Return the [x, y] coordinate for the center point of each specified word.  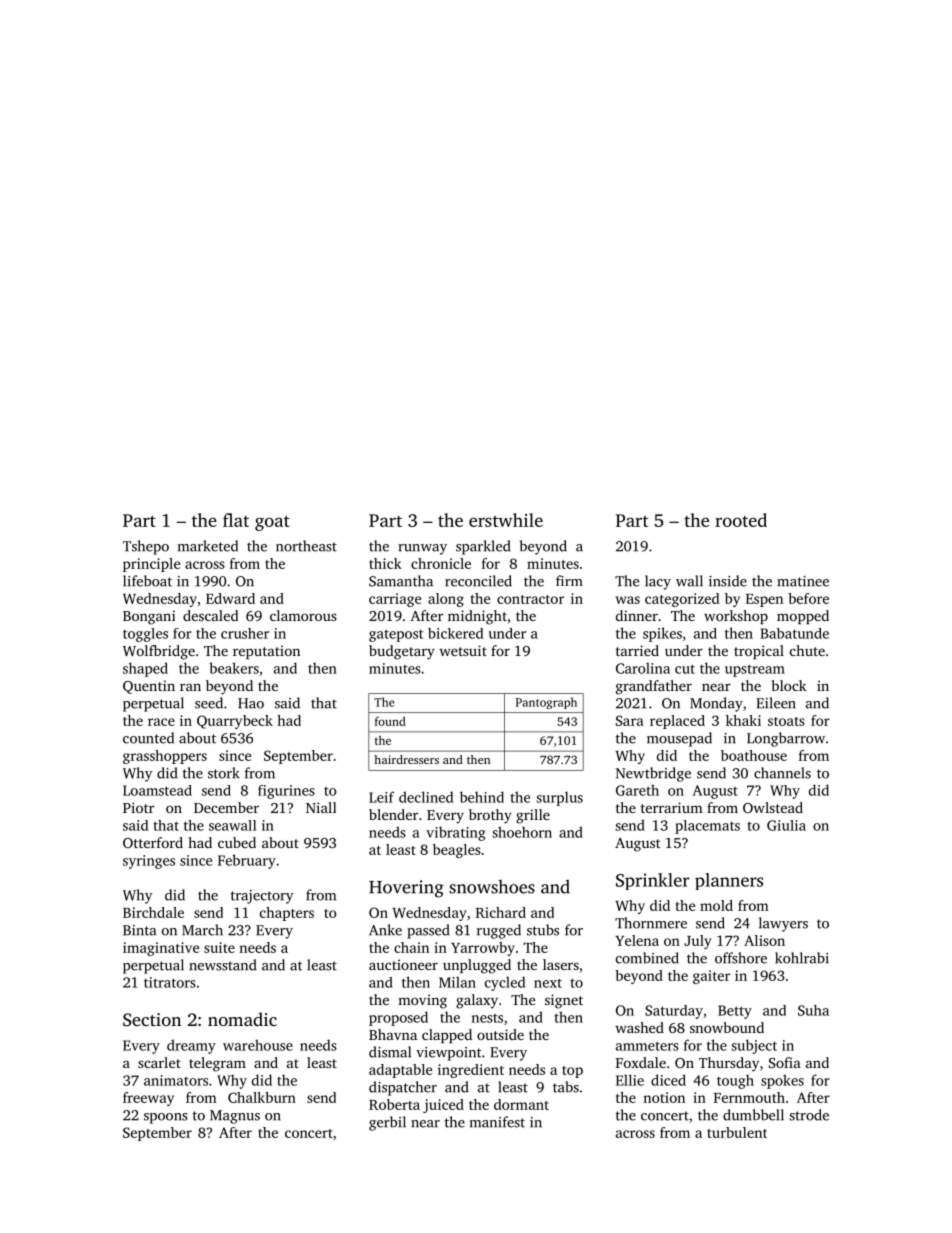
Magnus [235, 1117]
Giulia [786, 825]
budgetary [402, 652]
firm [569, 580]
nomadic [242, 1019]
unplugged [477, 966]
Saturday [674, 1012]
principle [151, 565]
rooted [741, 520]
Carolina [643, 668]
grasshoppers [165, 757]
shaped [145, 669]
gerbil [387, 1123]
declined [426, 797]
